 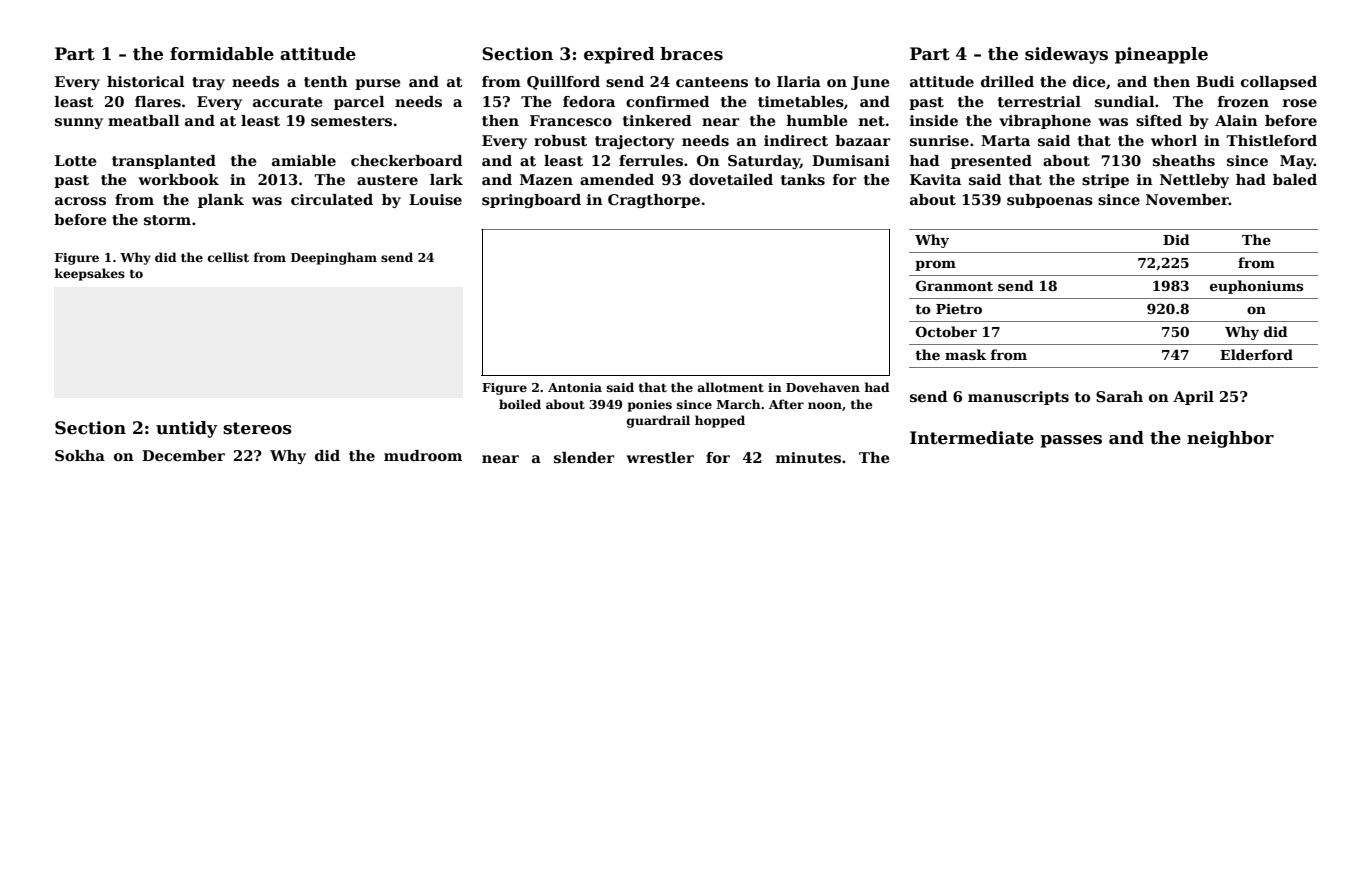 What do you see at coordinates (531, 201) in the screenshot?
I see `springboard` at bounding box center [531, 201].
